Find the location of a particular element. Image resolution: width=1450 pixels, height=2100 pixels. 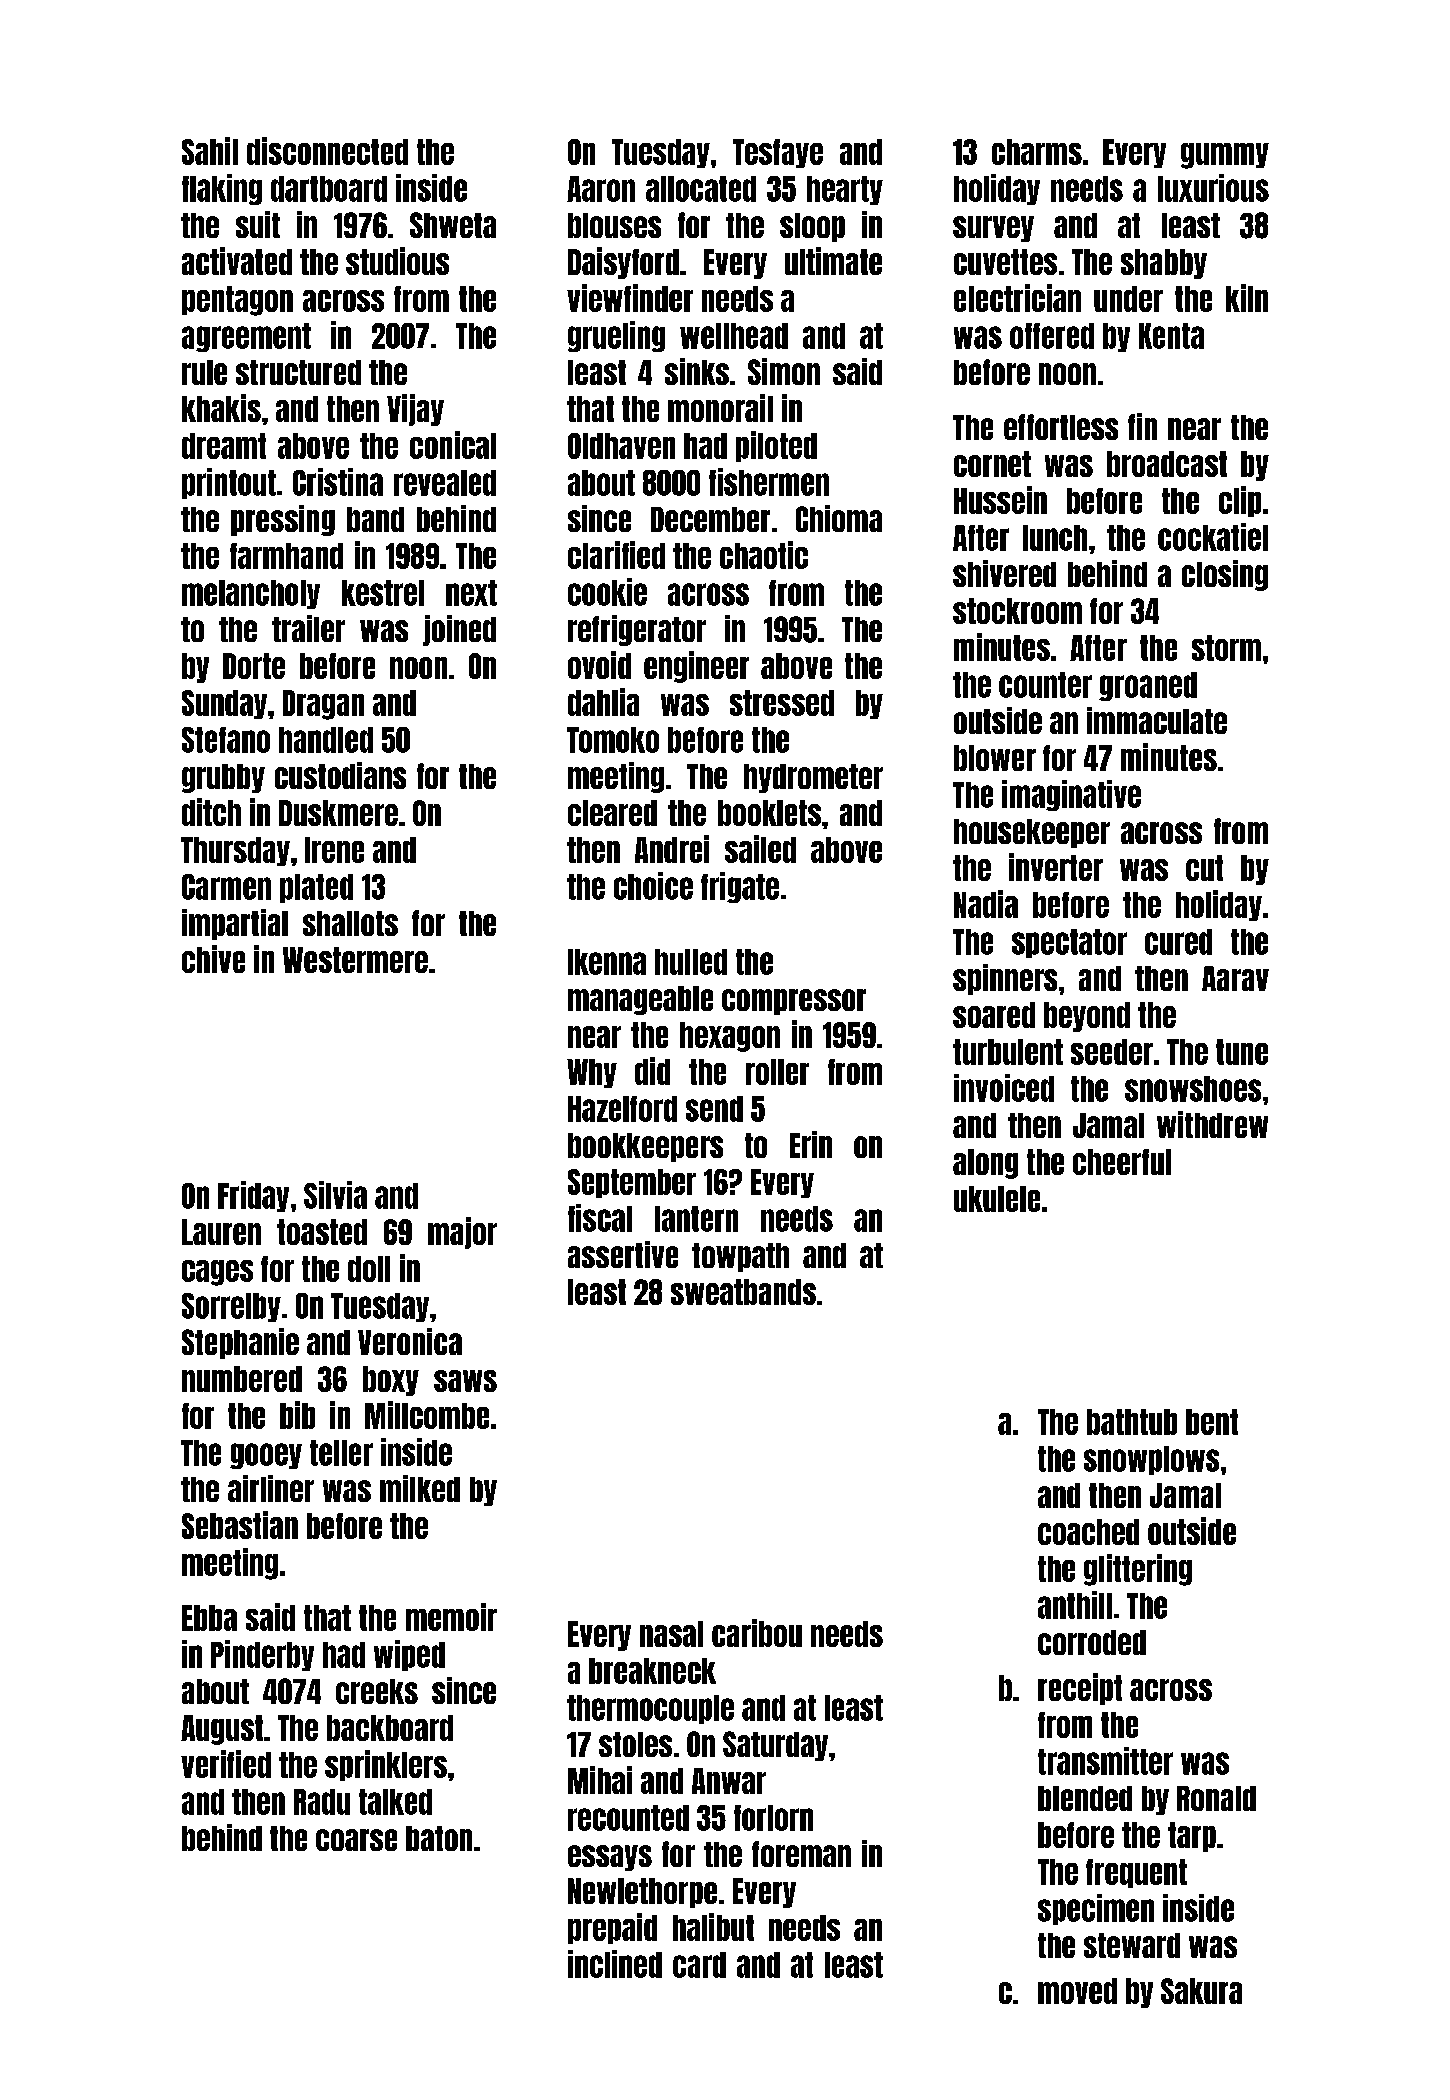

coarse is located at coordinates (356, 1840).
